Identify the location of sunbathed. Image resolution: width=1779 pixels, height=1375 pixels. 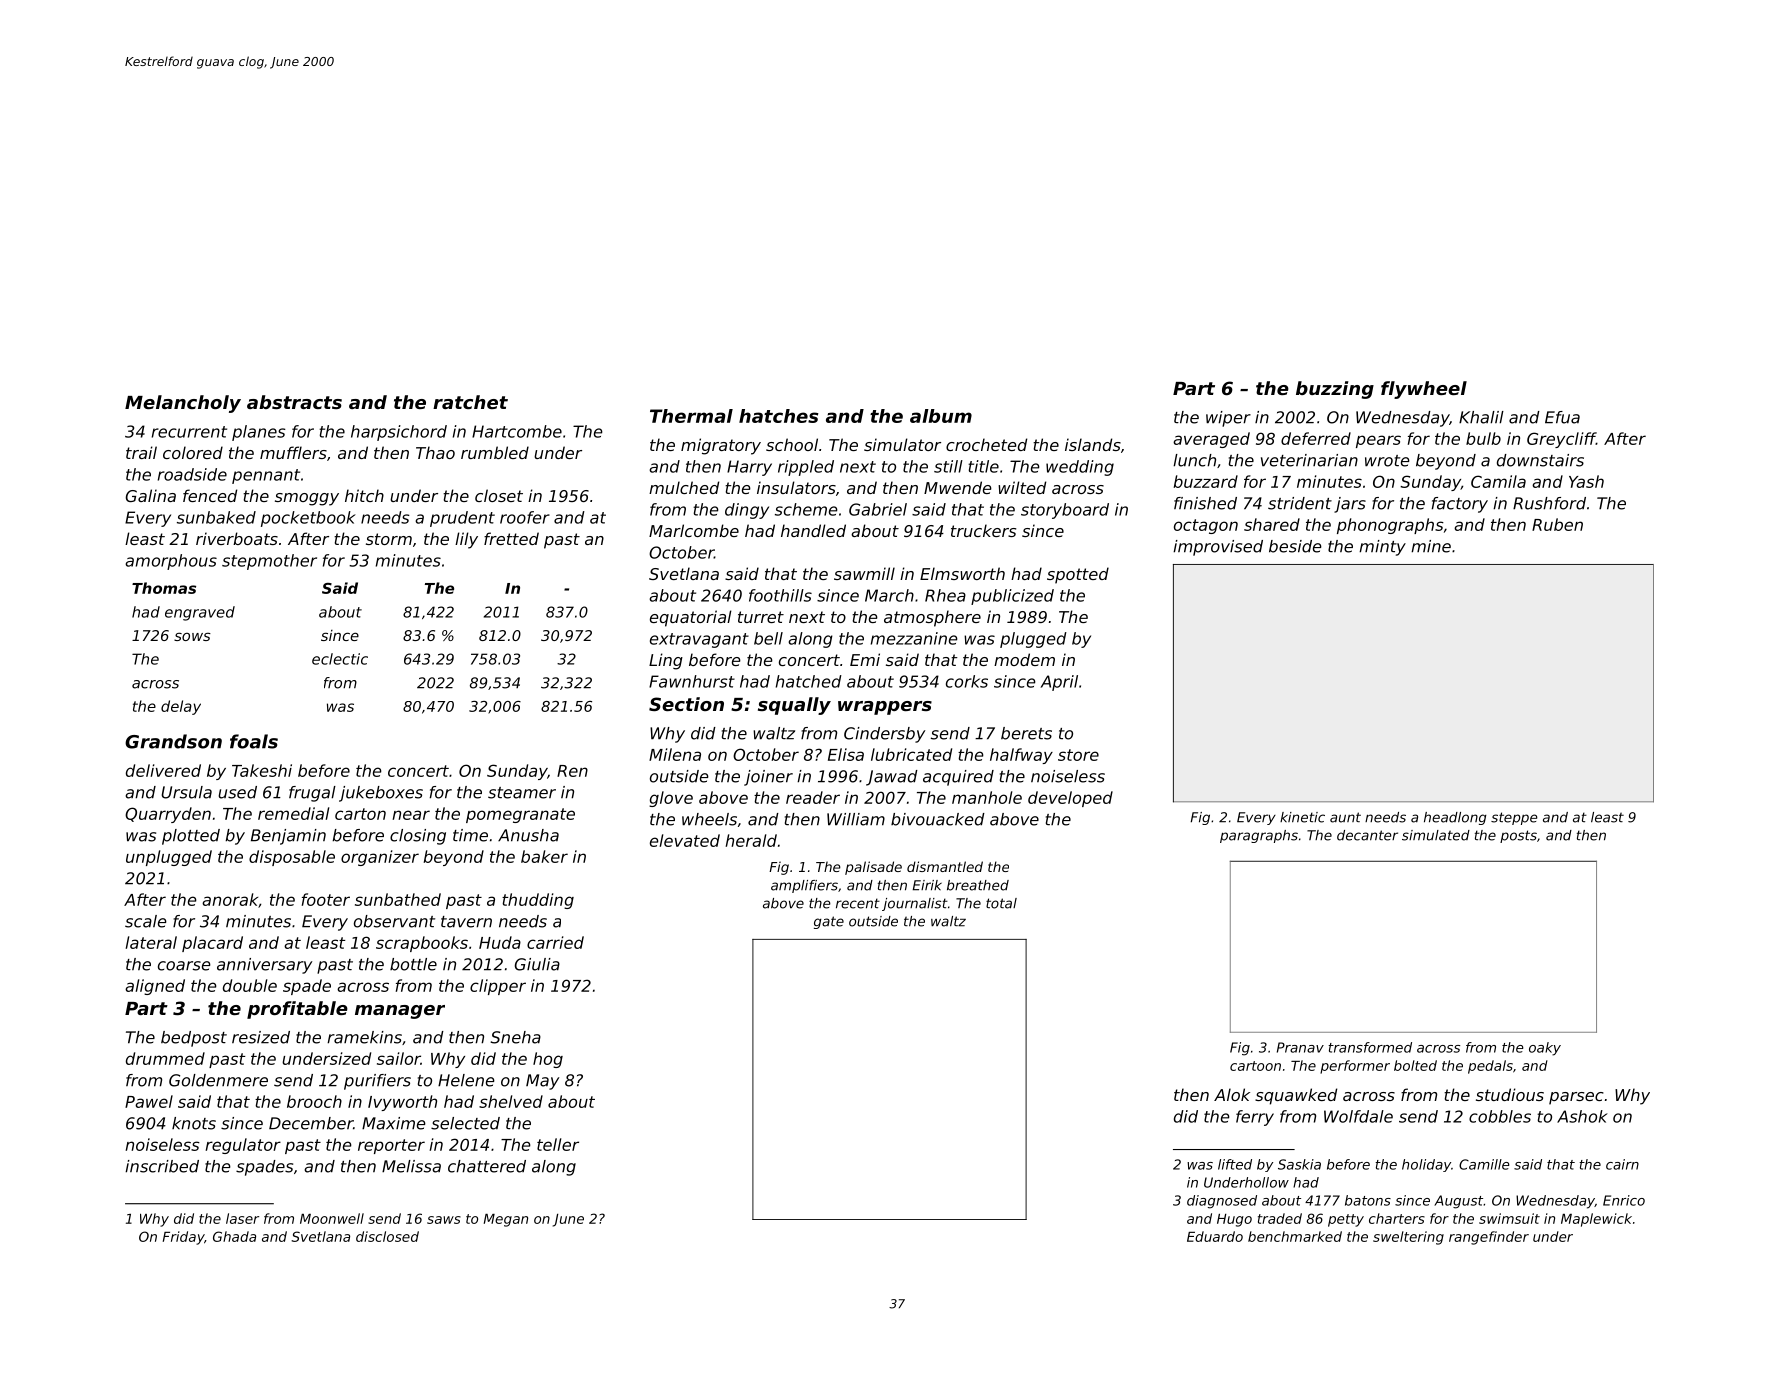
(398, 899).
